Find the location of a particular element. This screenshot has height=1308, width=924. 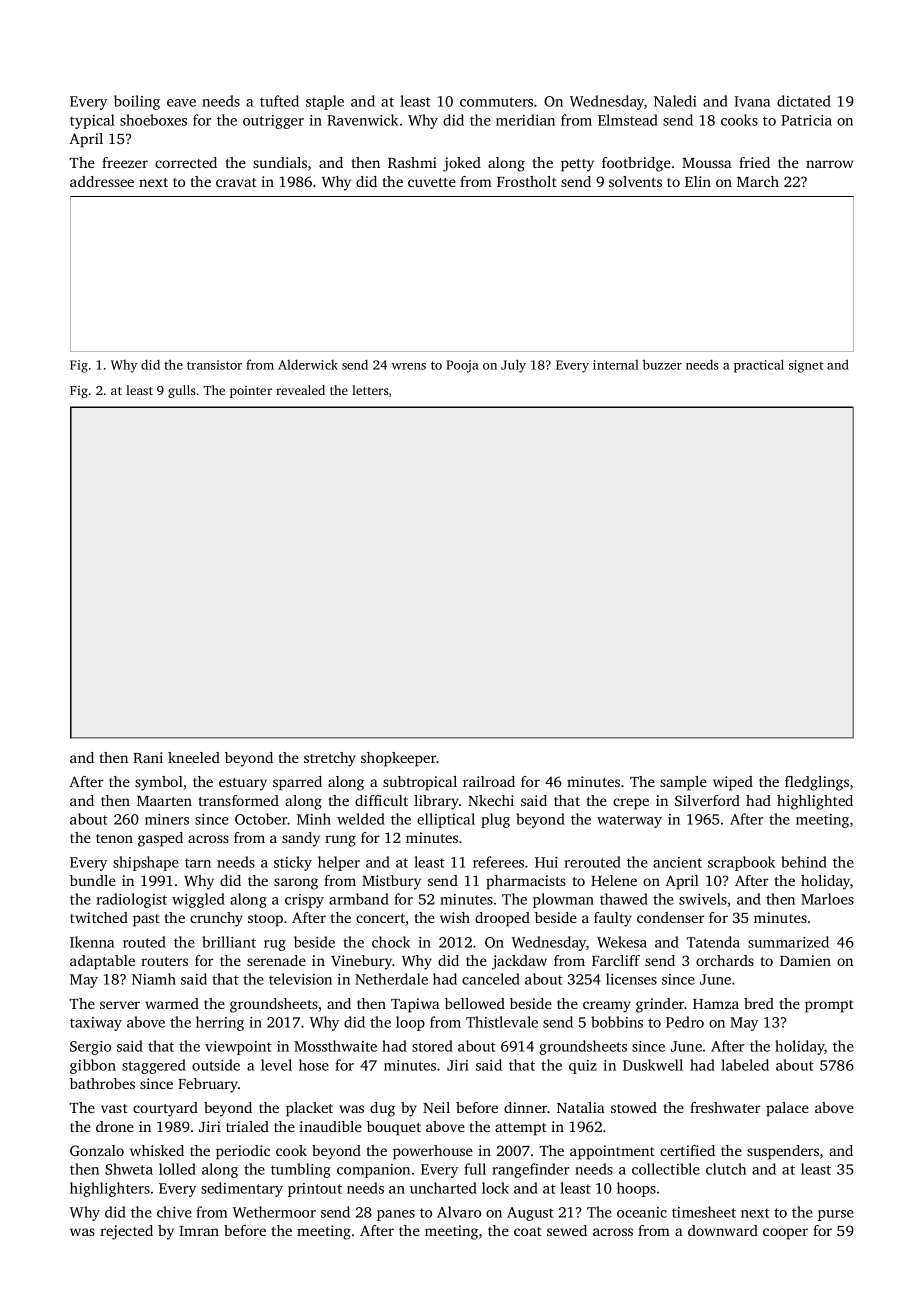

July is located at coordinates (513, 366).
